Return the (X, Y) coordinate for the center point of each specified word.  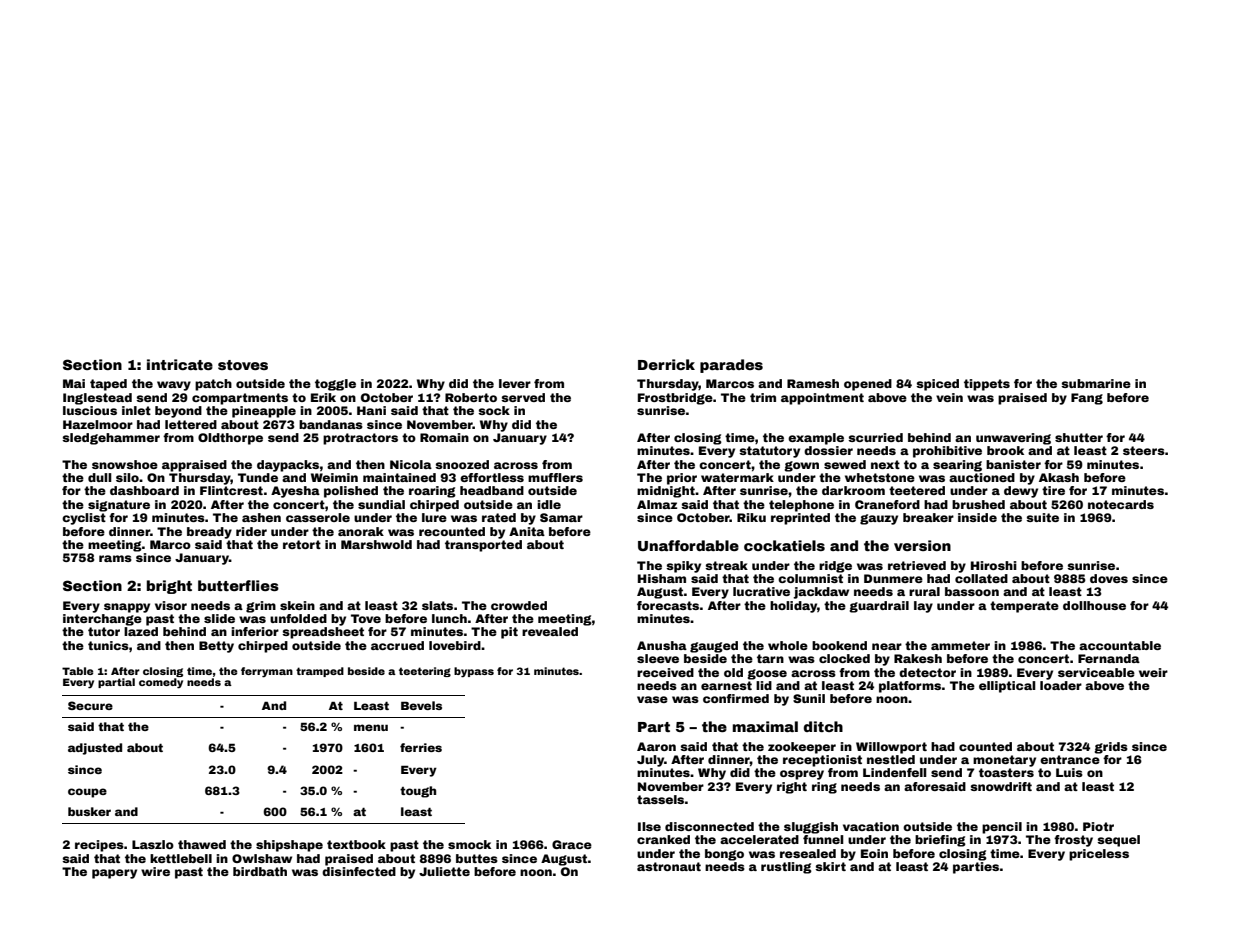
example (816, 439)
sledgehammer (111, 439)
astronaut (669, 866)
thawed (202, 844)
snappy (127, 608)
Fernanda (1109, 658)
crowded (519, 605)
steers (1144, 450)
